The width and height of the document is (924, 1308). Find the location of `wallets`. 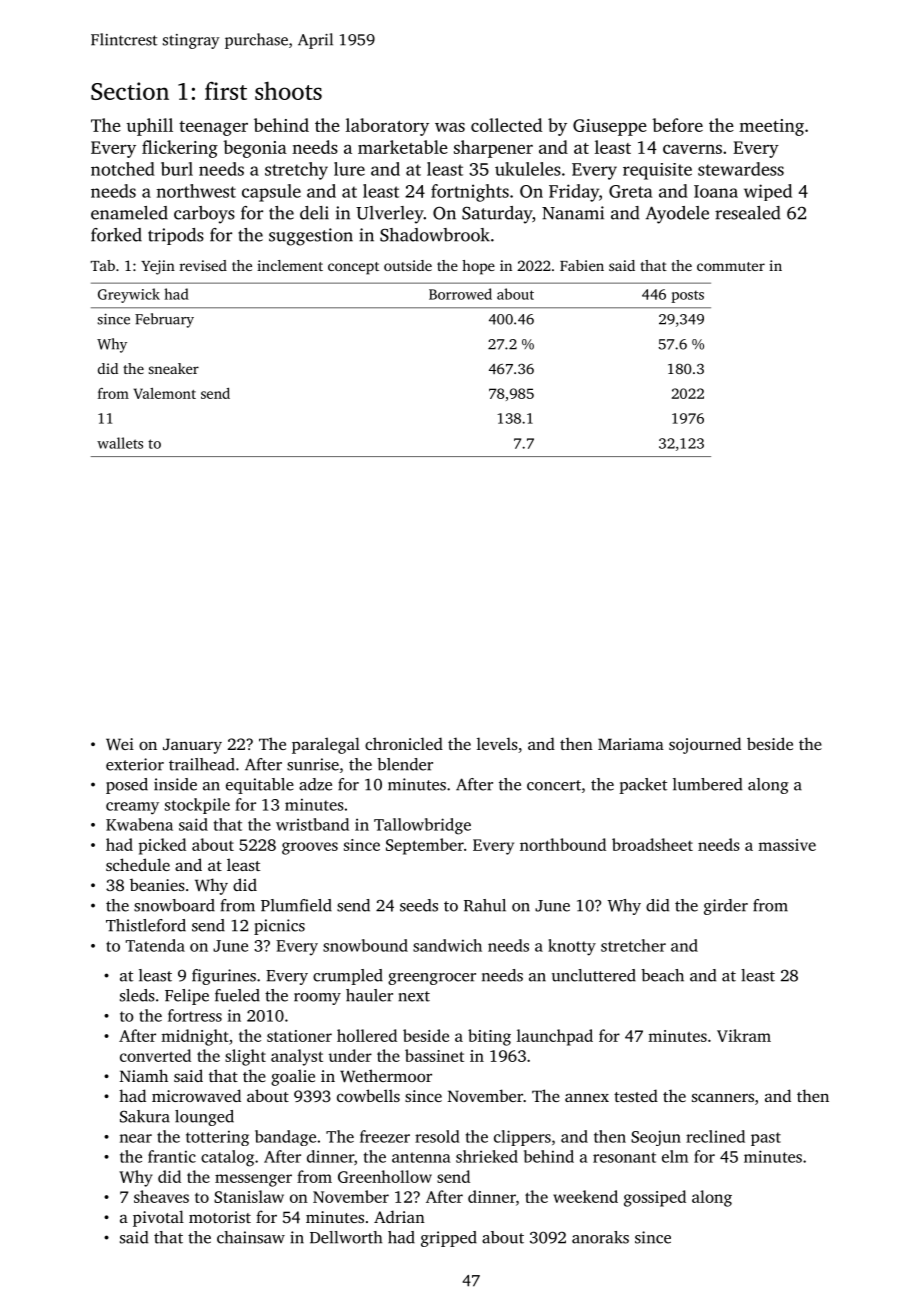

wallets is located at coordinates (120, 443).
